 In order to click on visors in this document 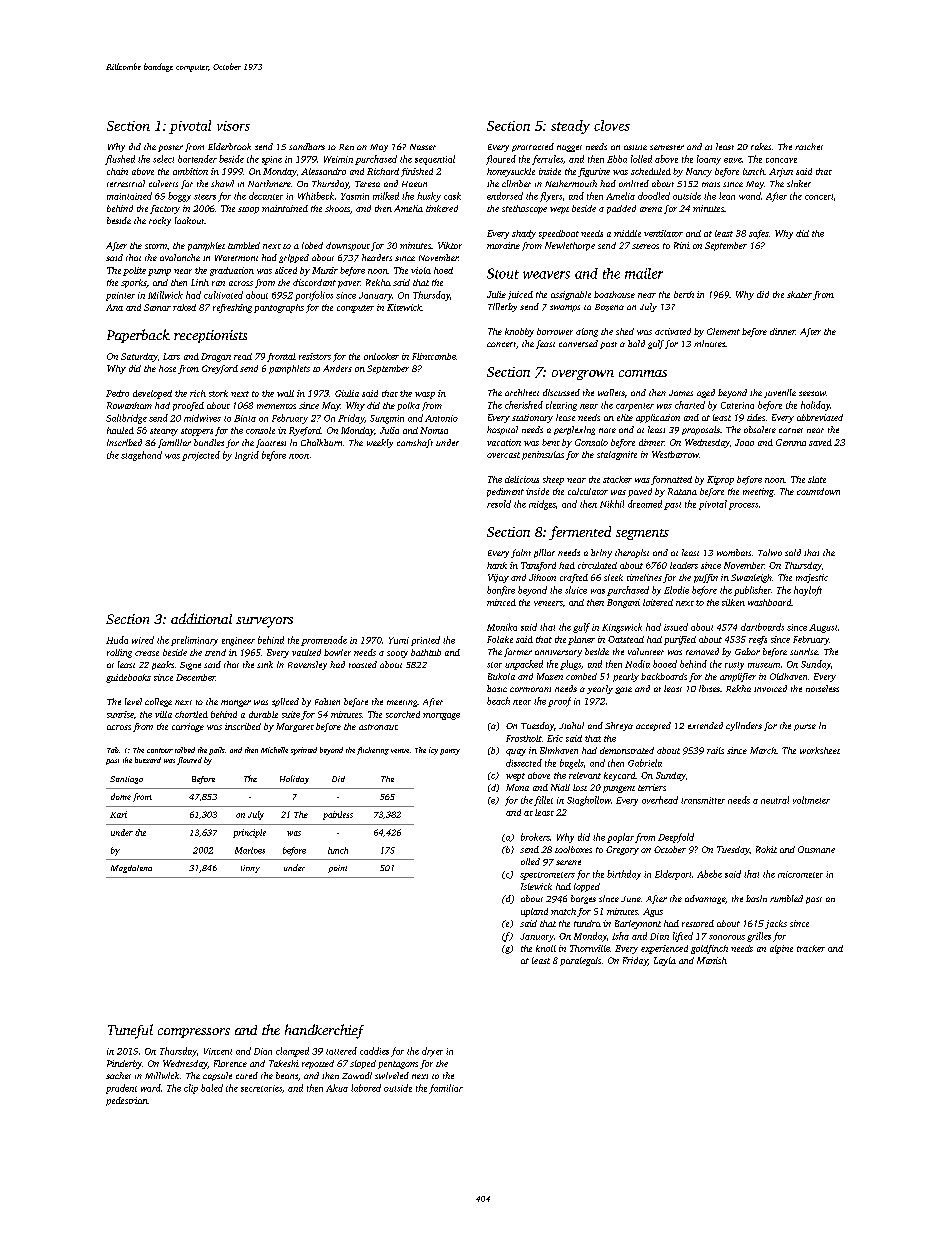, I will do `click(233, 126)`.
